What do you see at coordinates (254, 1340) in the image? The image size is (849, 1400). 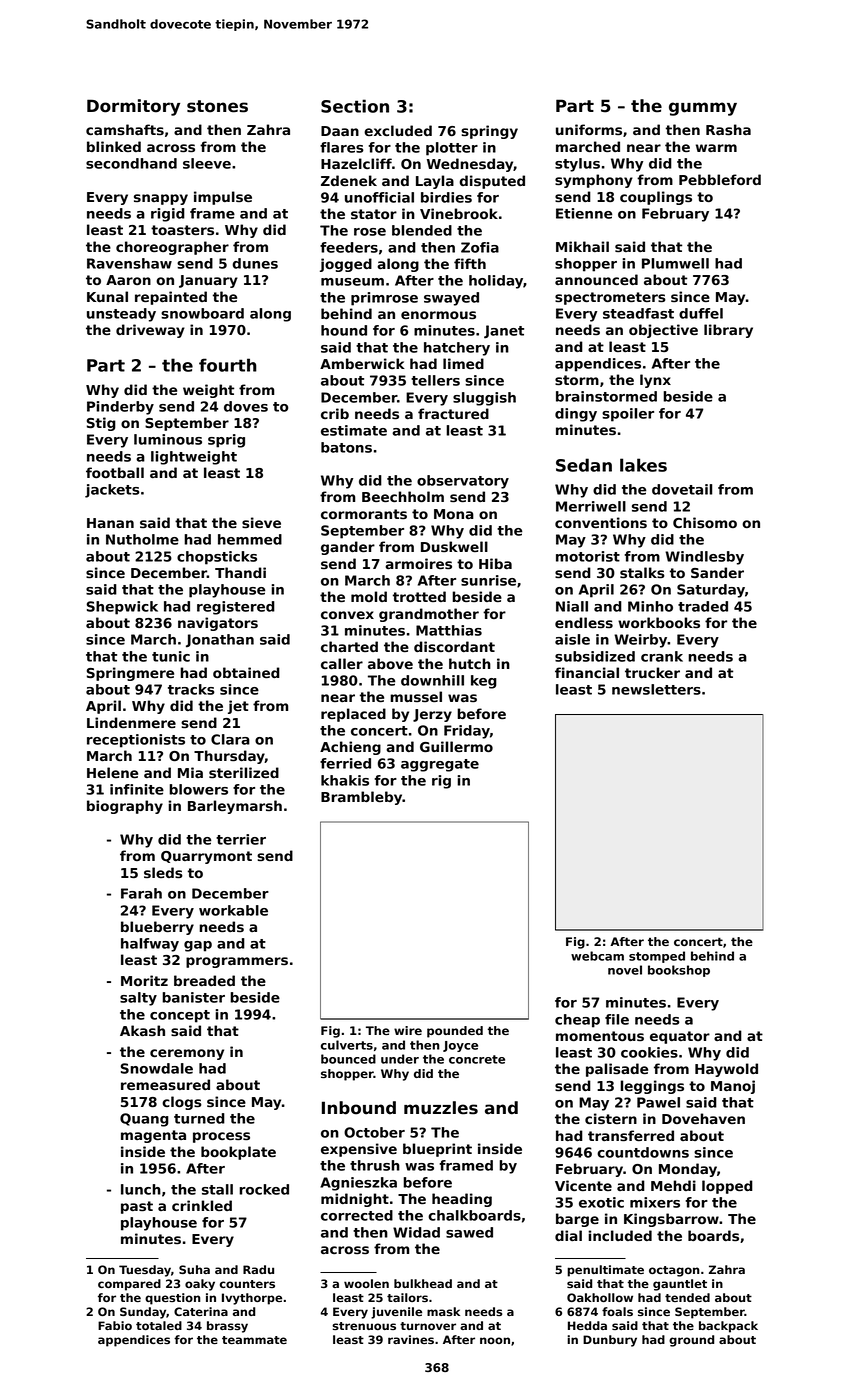 I see `teammate` at bounding box center [254, 1340].
